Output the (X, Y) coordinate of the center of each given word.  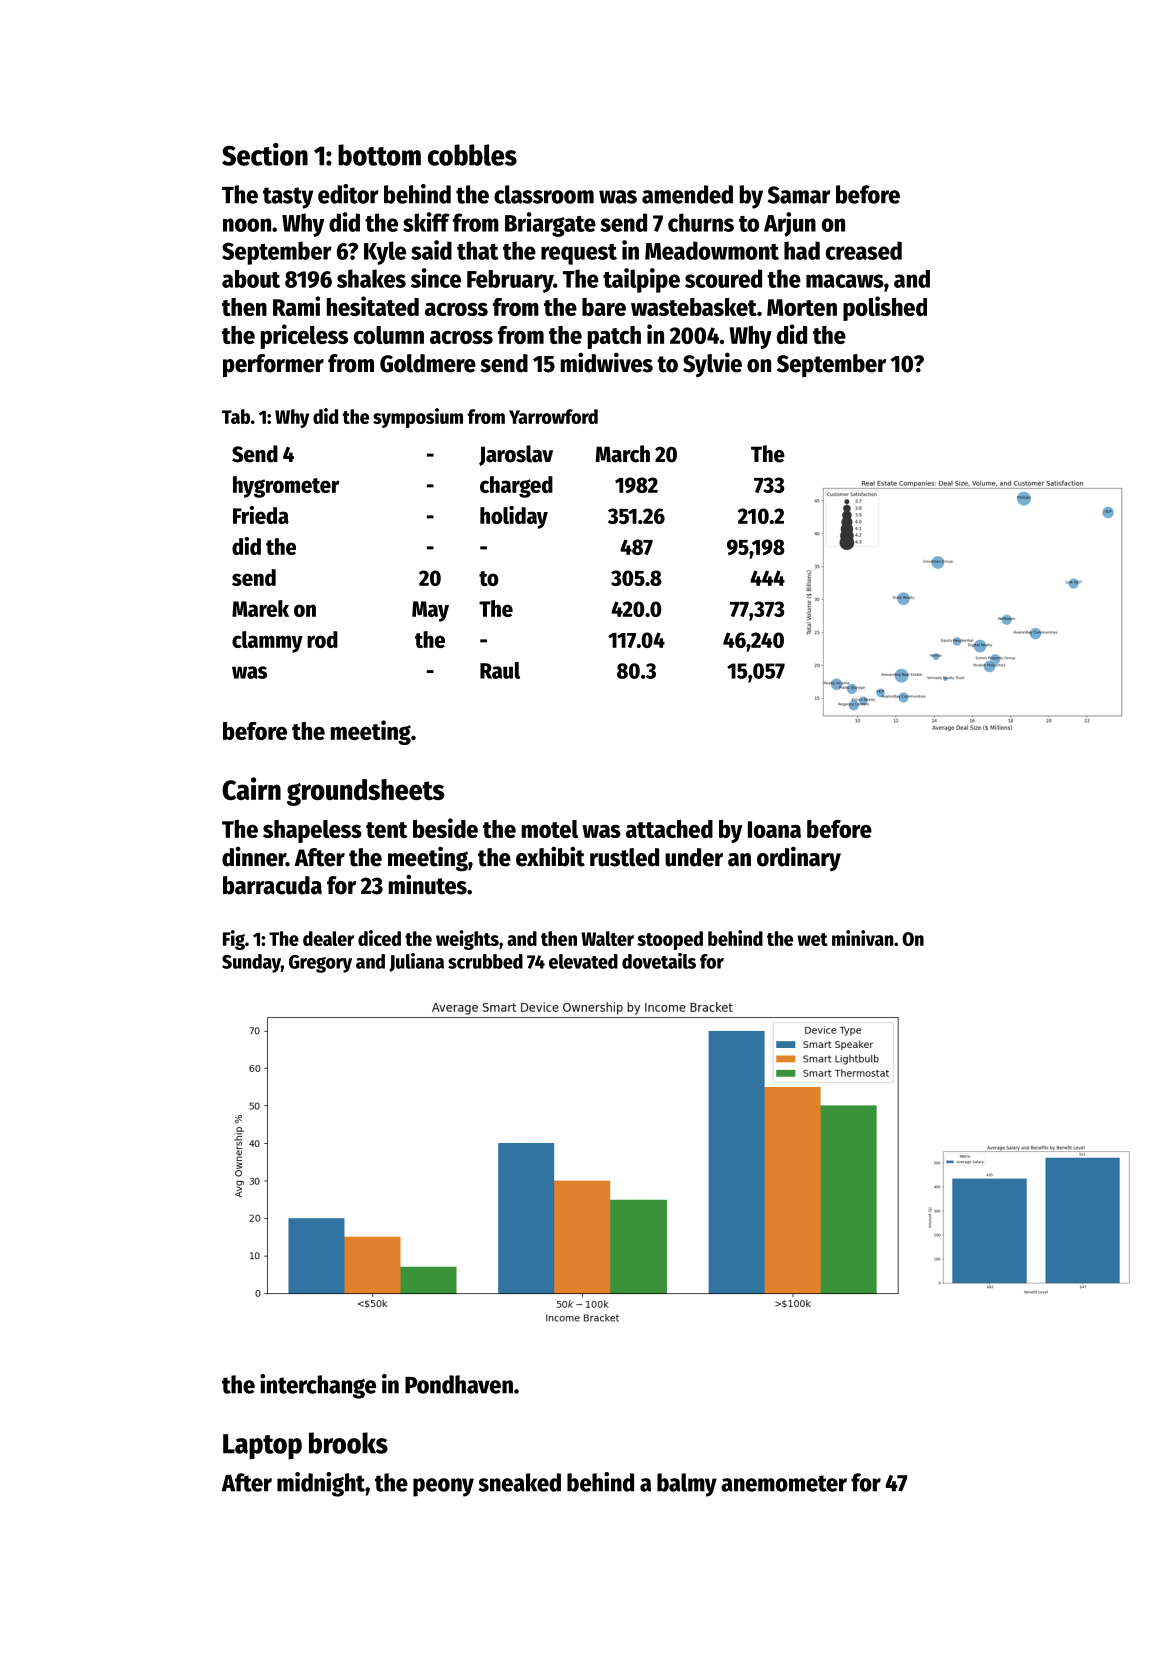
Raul (500, 670)
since (436, 278)
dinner (254, 856)
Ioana (774, 829)
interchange (318, 1386)
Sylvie (712, 364)
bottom (379, 155)
